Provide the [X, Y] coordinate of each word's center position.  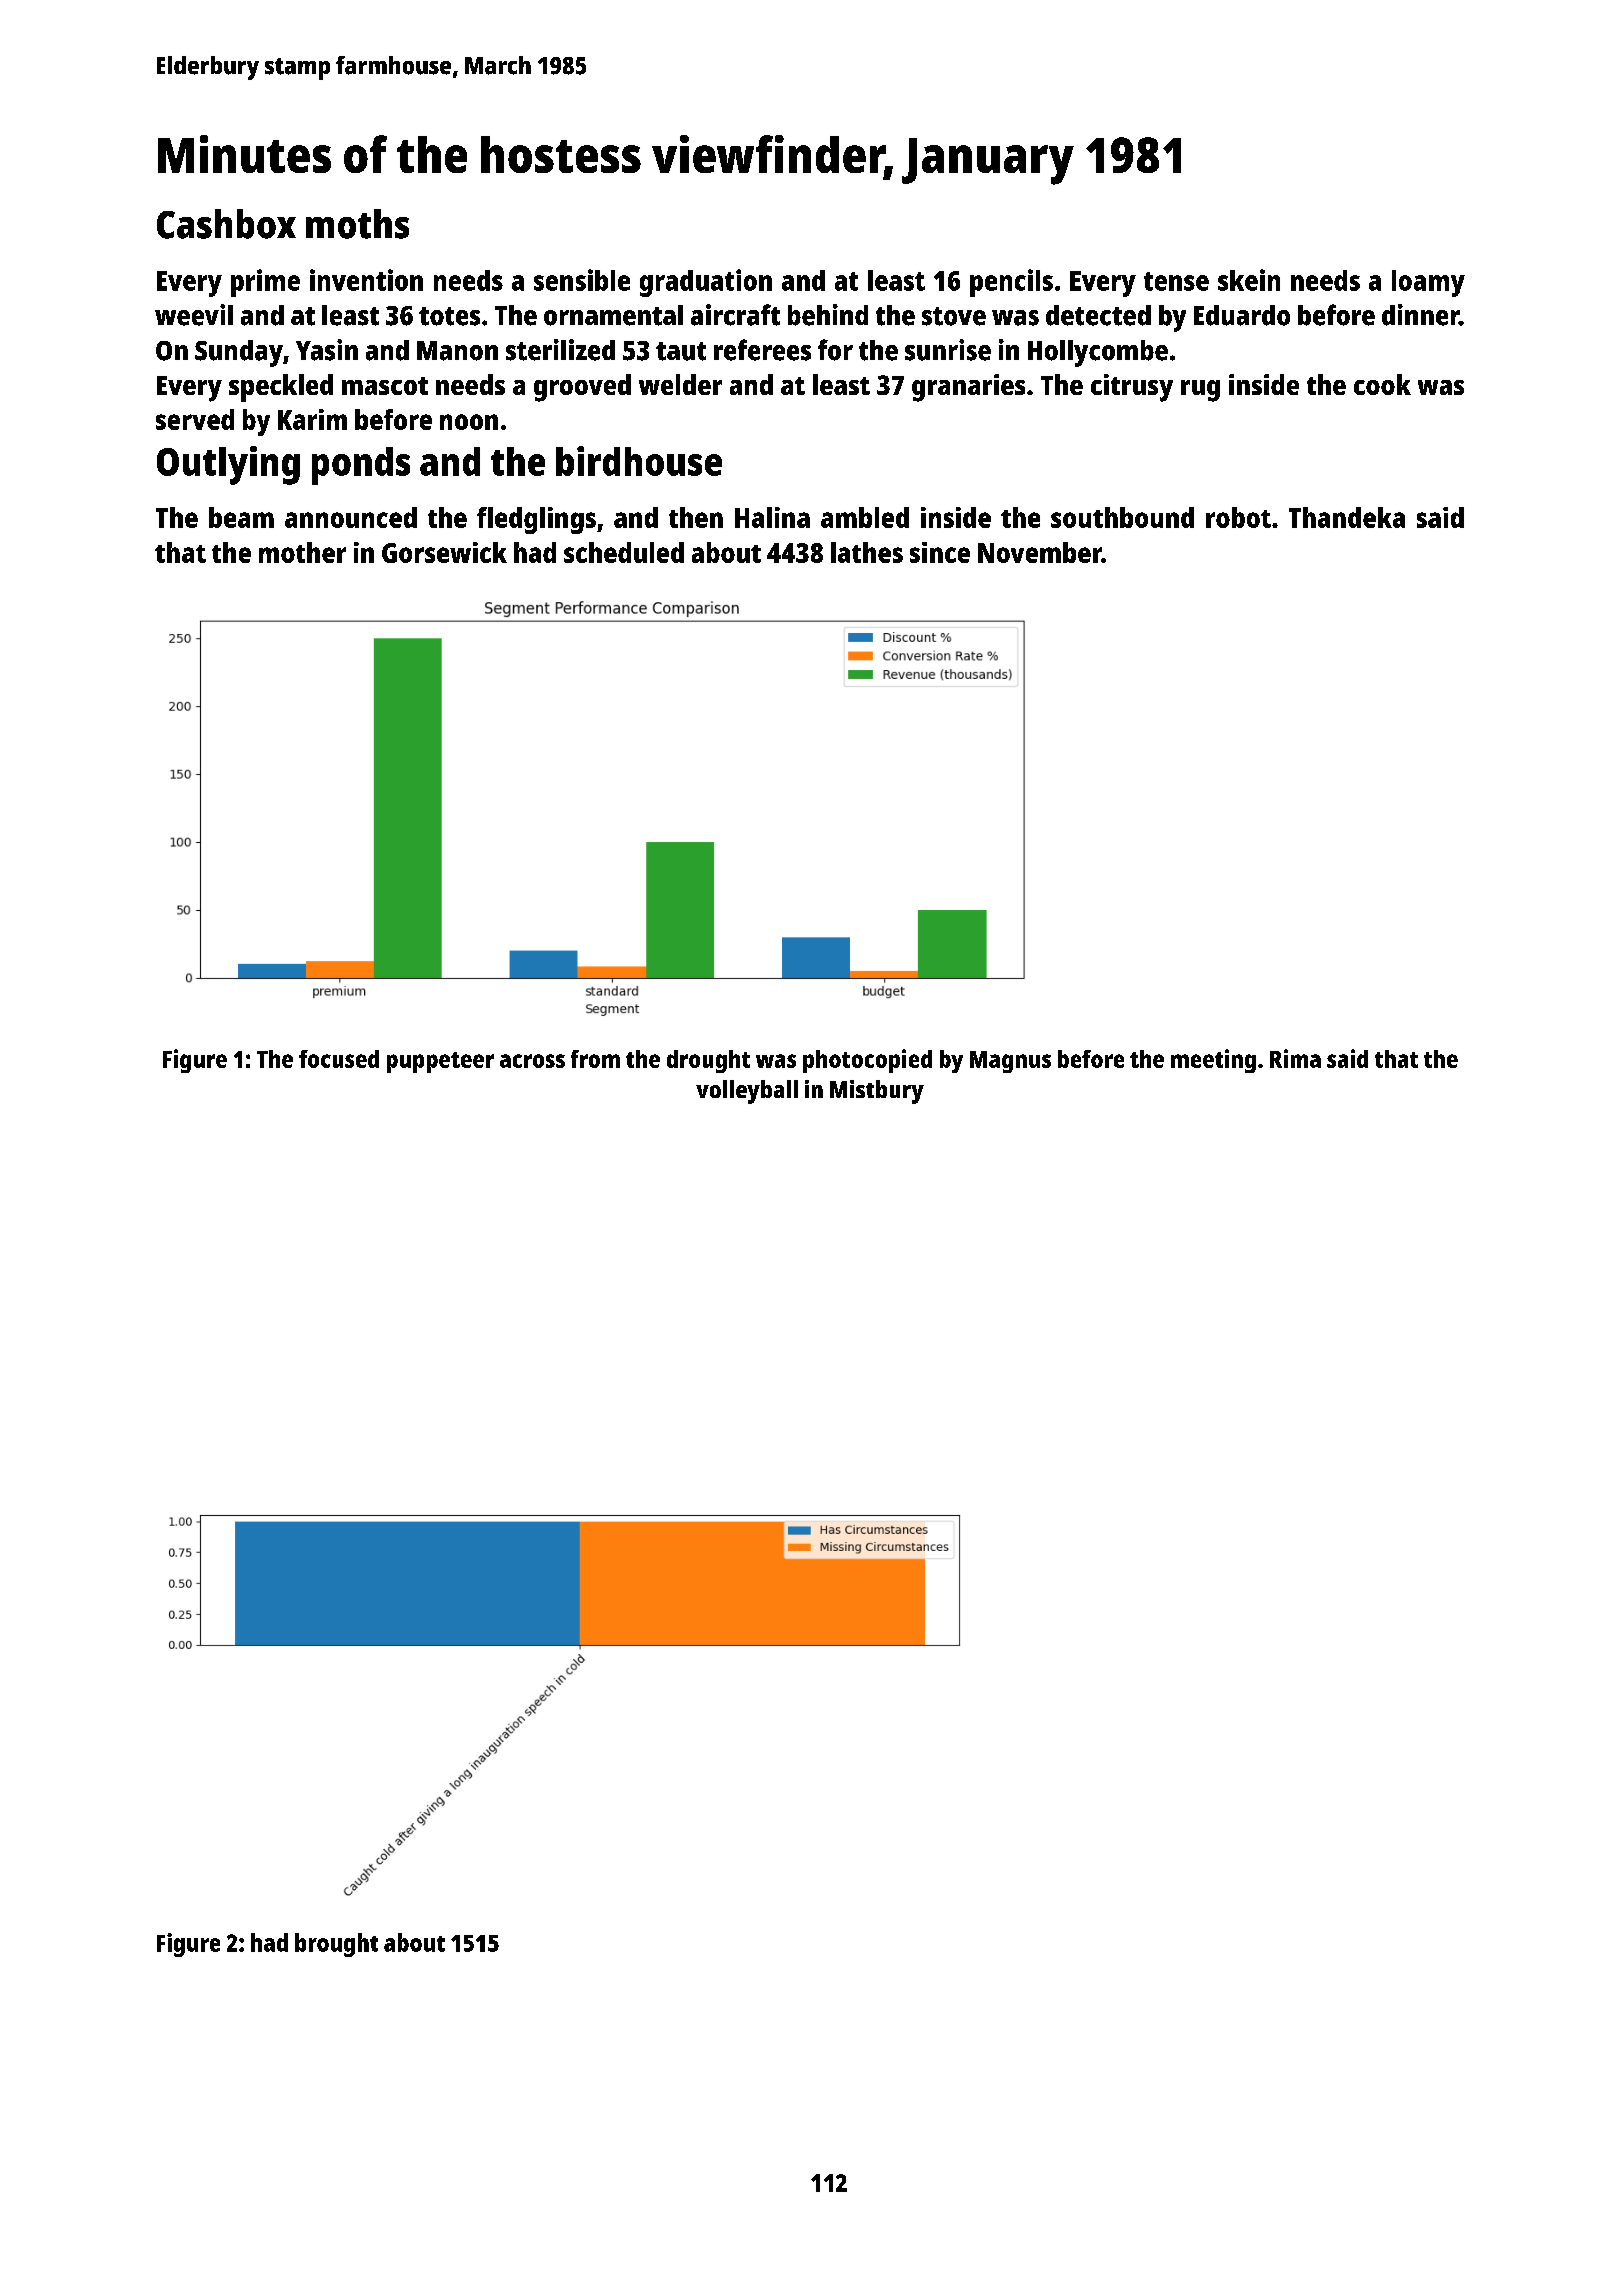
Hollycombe [1098, 353]
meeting [1213, 1061]
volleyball [747, 1092]
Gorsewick [444, 552]
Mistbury [877, 1092]
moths [357, 224]
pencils [1011, 283]
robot [1238, 517]
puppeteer [440, 1062]
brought [336, 1945]
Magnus [1010, 1062]
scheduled [624, 552]
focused [339, 1059]
